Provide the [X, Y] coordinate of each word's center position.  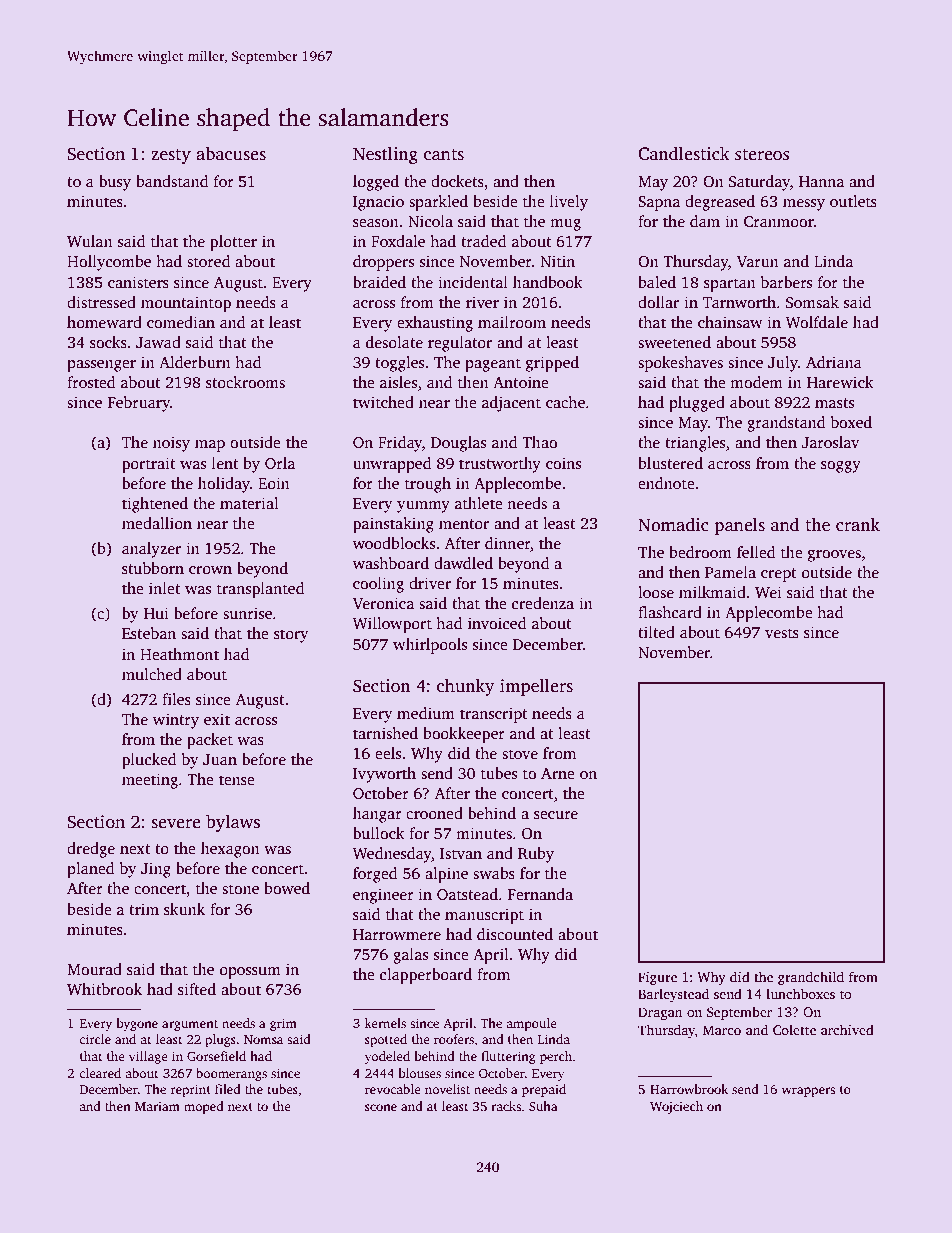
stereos [762, 155]
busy [115, 183]
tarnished [385, 733]
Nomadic [673, 524]
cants [444, 155]
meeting [150, 781]
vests [782, 633]
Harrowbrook [689, 1089]
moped [204, 1107]
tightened [155, 505]
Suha [543, 1106]
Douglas [458, 444]
